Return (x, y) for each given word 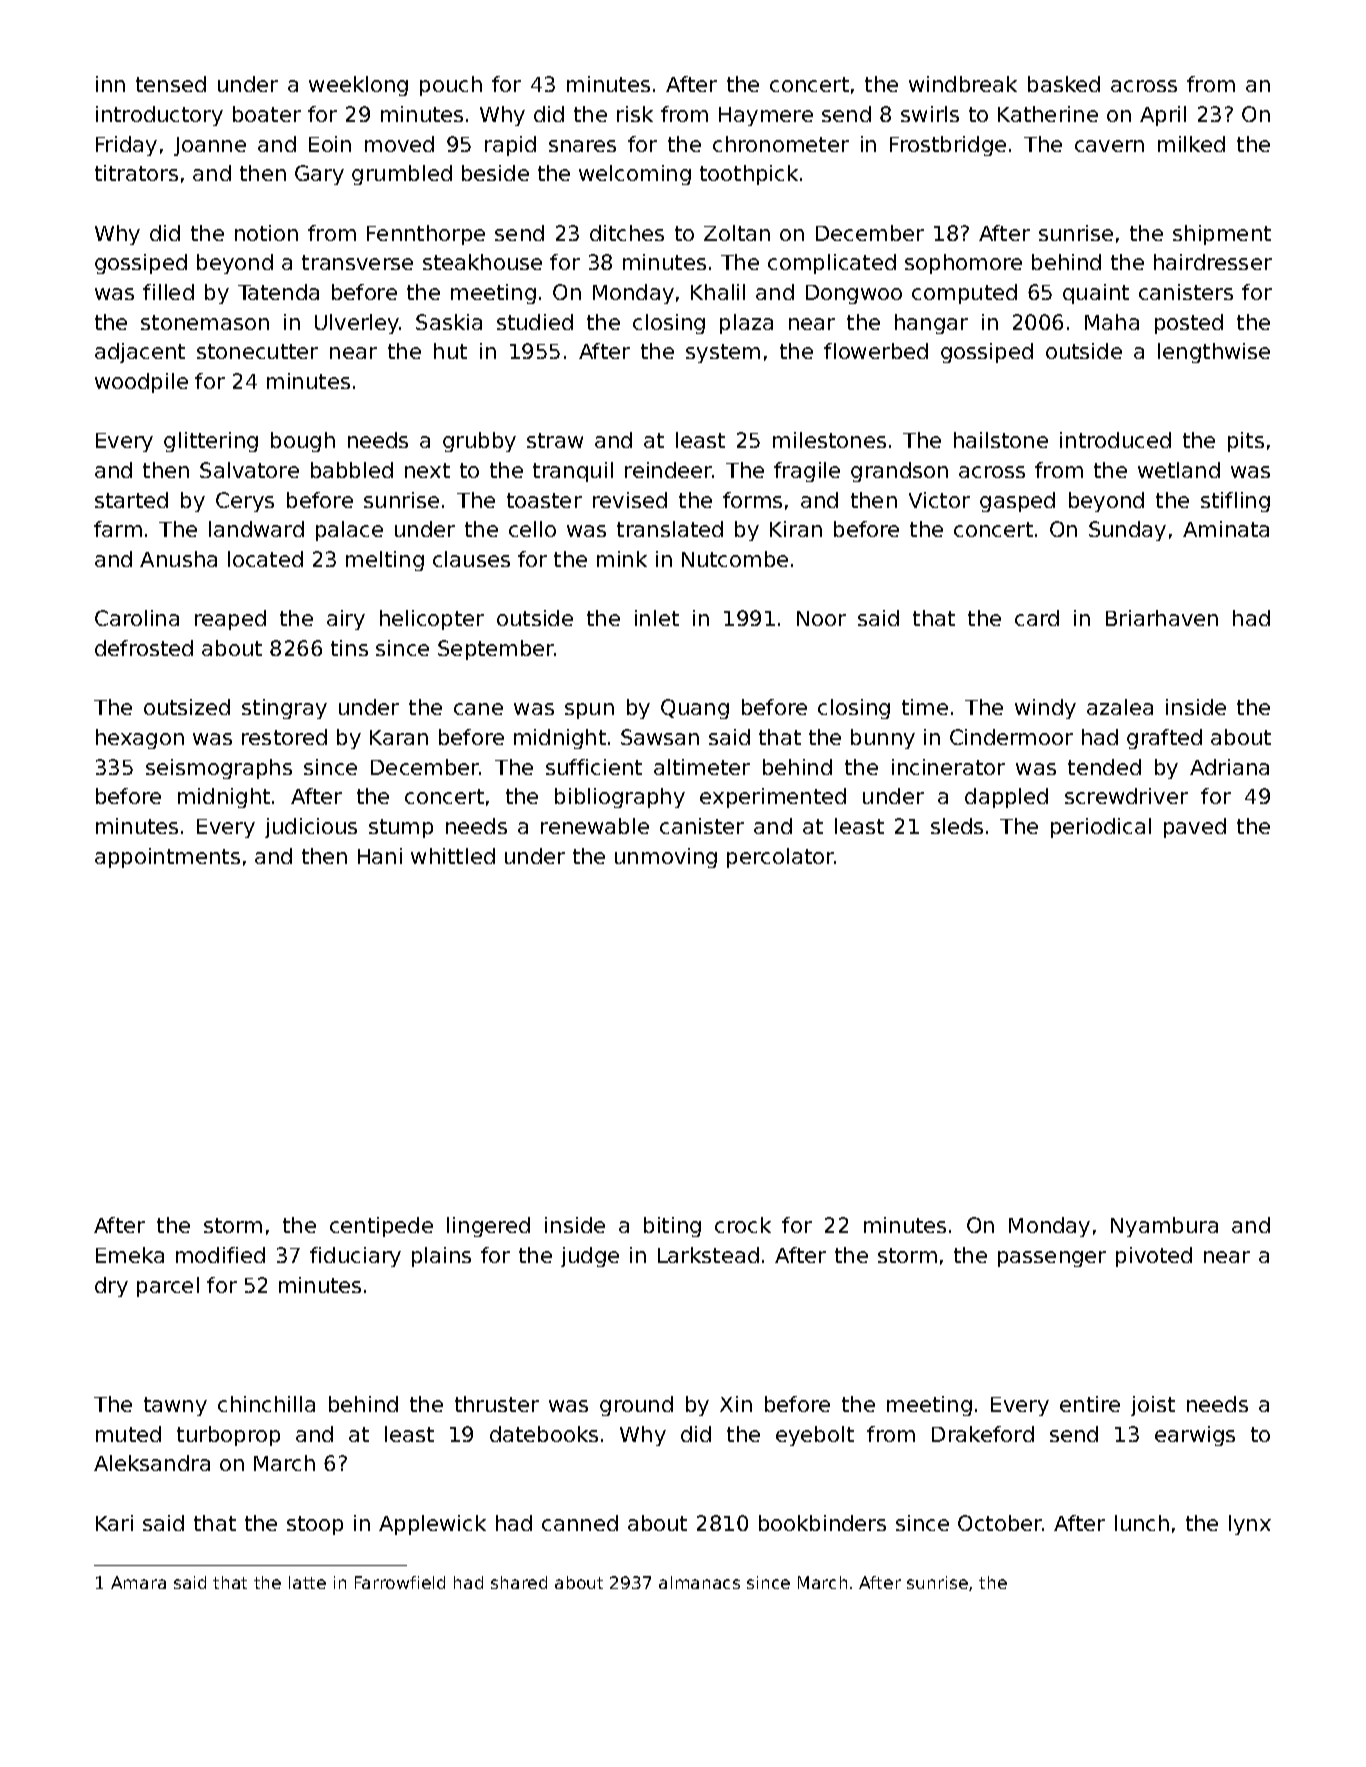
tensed (171, 84)
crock (743, 1225)
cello (532, 529)
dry (111, 1287)
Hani (380, 856)
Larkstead (708, 1255)
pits (1246, 442)
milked (1191, 144)
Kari (114, 1523)
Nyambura (1164, 1227)
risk (635, 114)
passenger (1052, 1259)
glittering (211, 442)
